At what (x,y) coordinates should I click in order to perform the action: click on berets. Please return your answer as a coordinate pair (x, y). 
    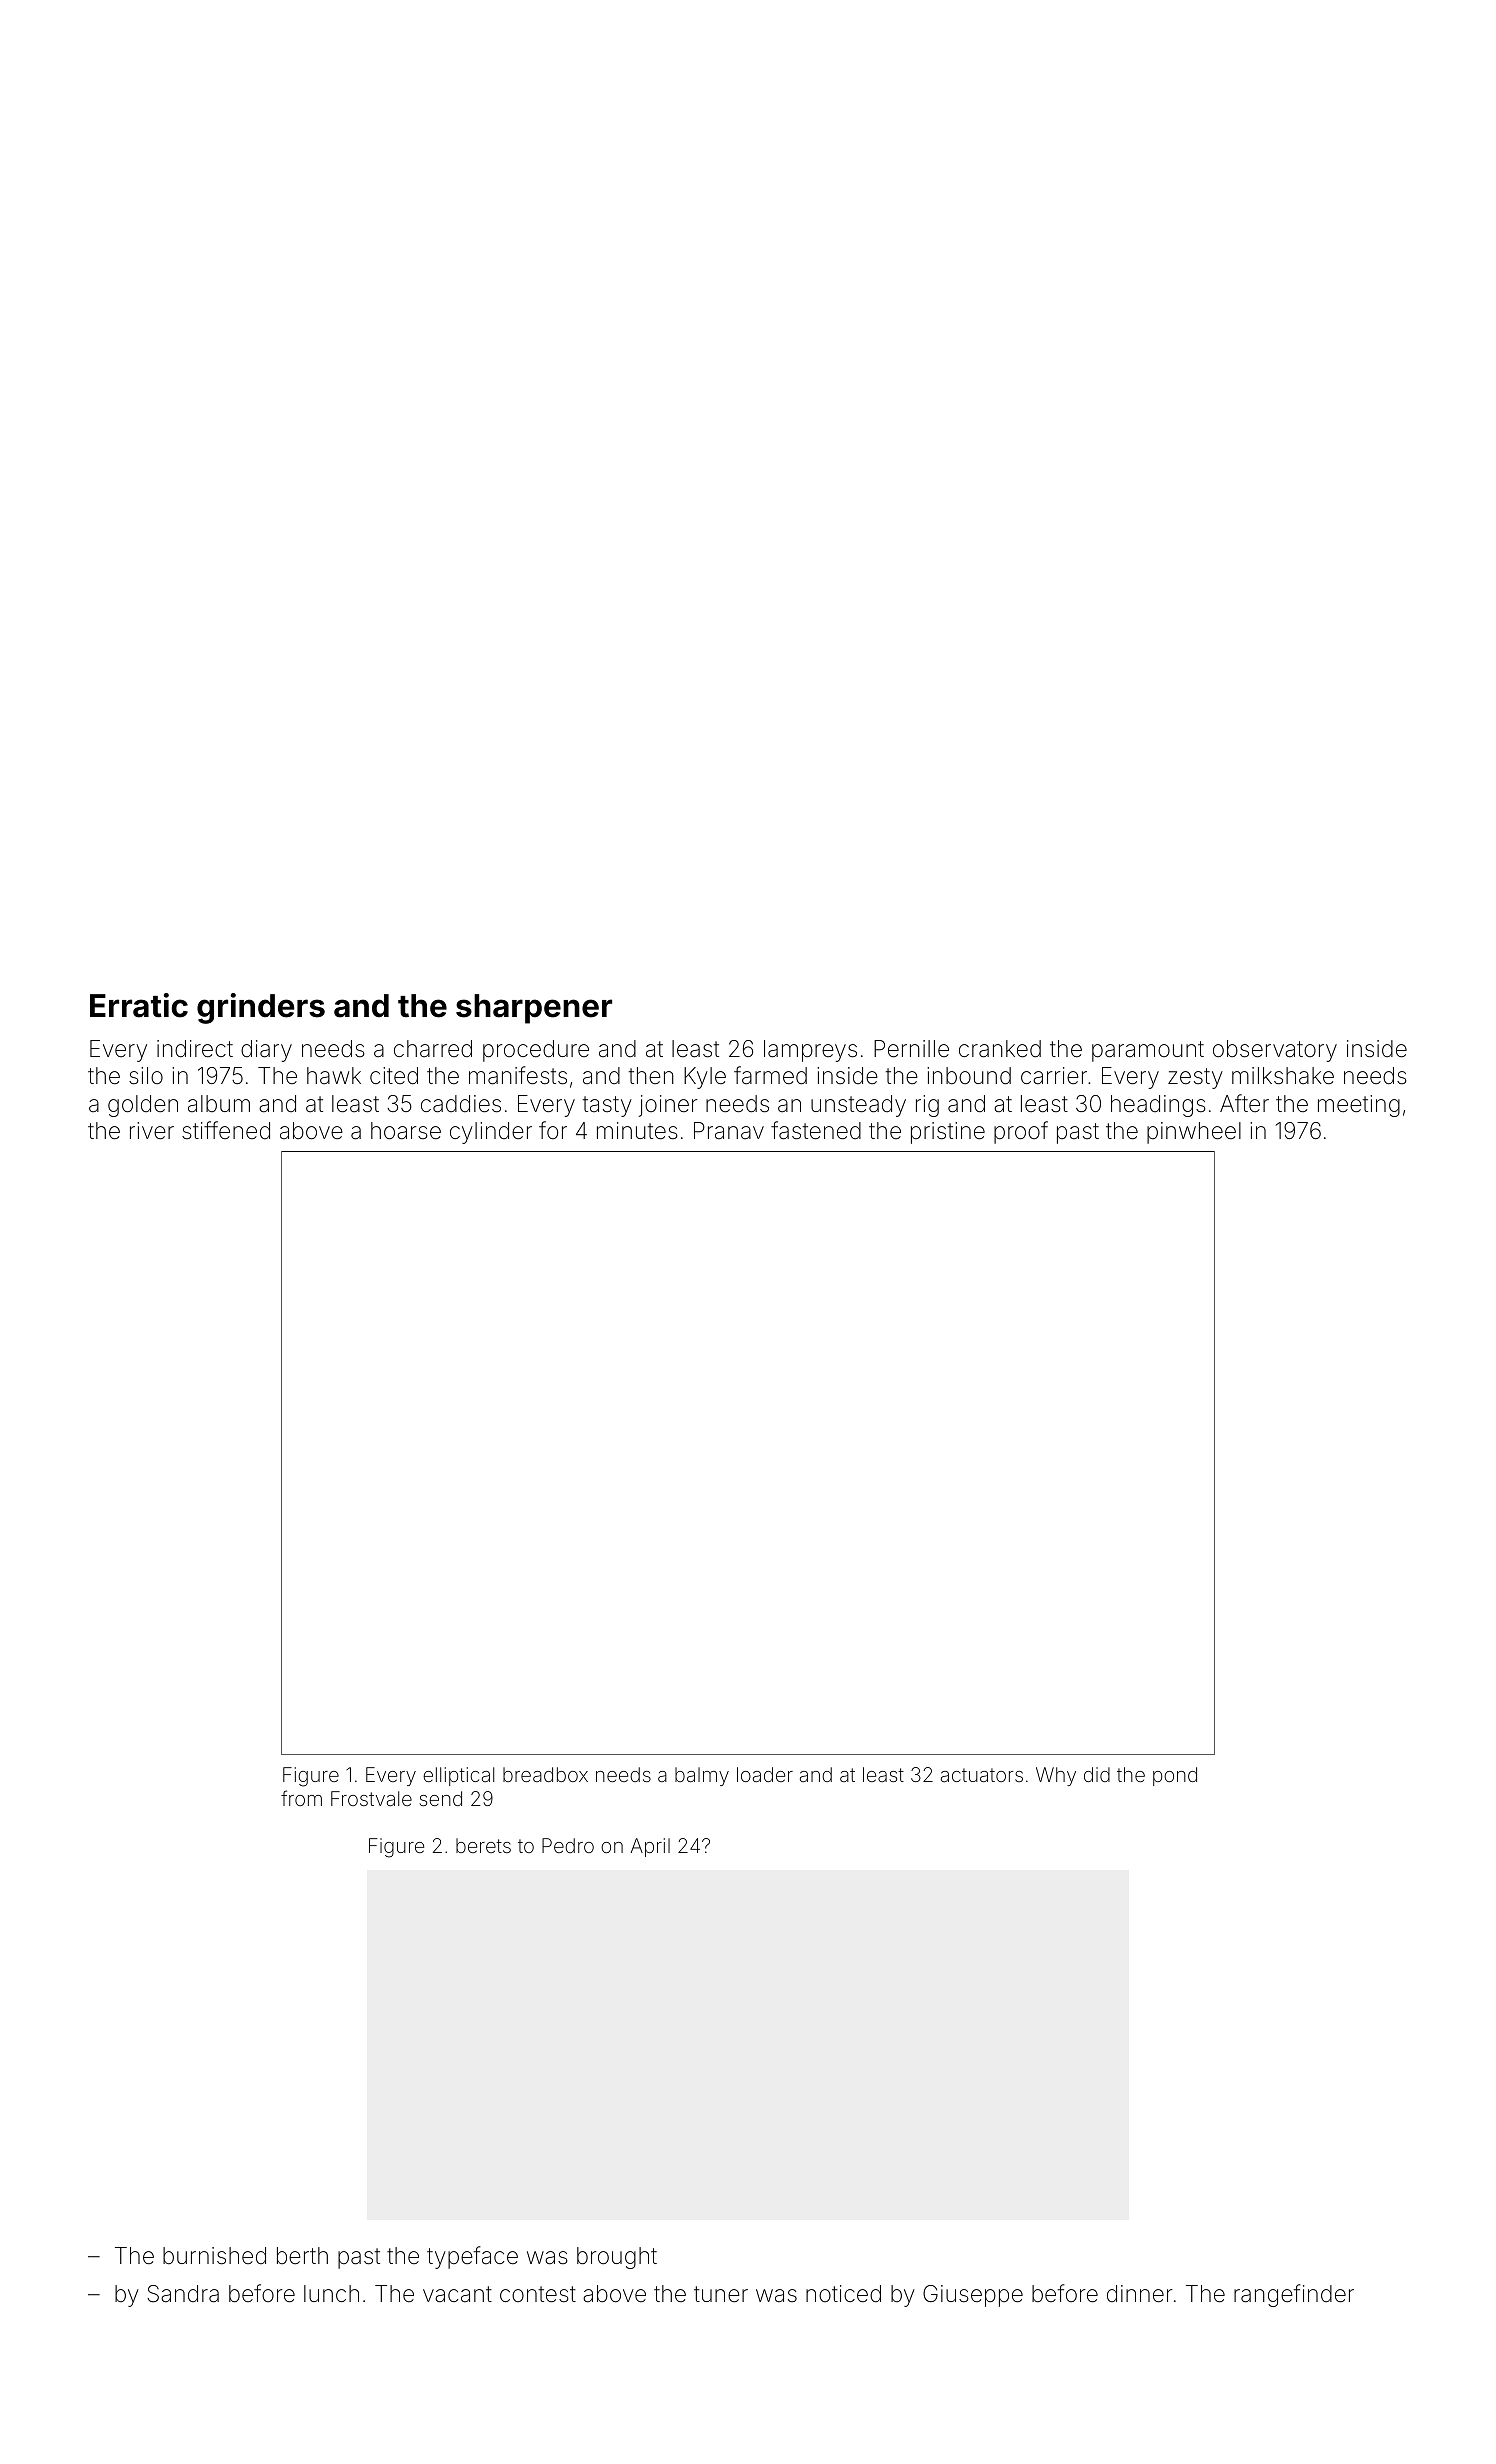
    Looking at the image, I should click on (483, 1845).
